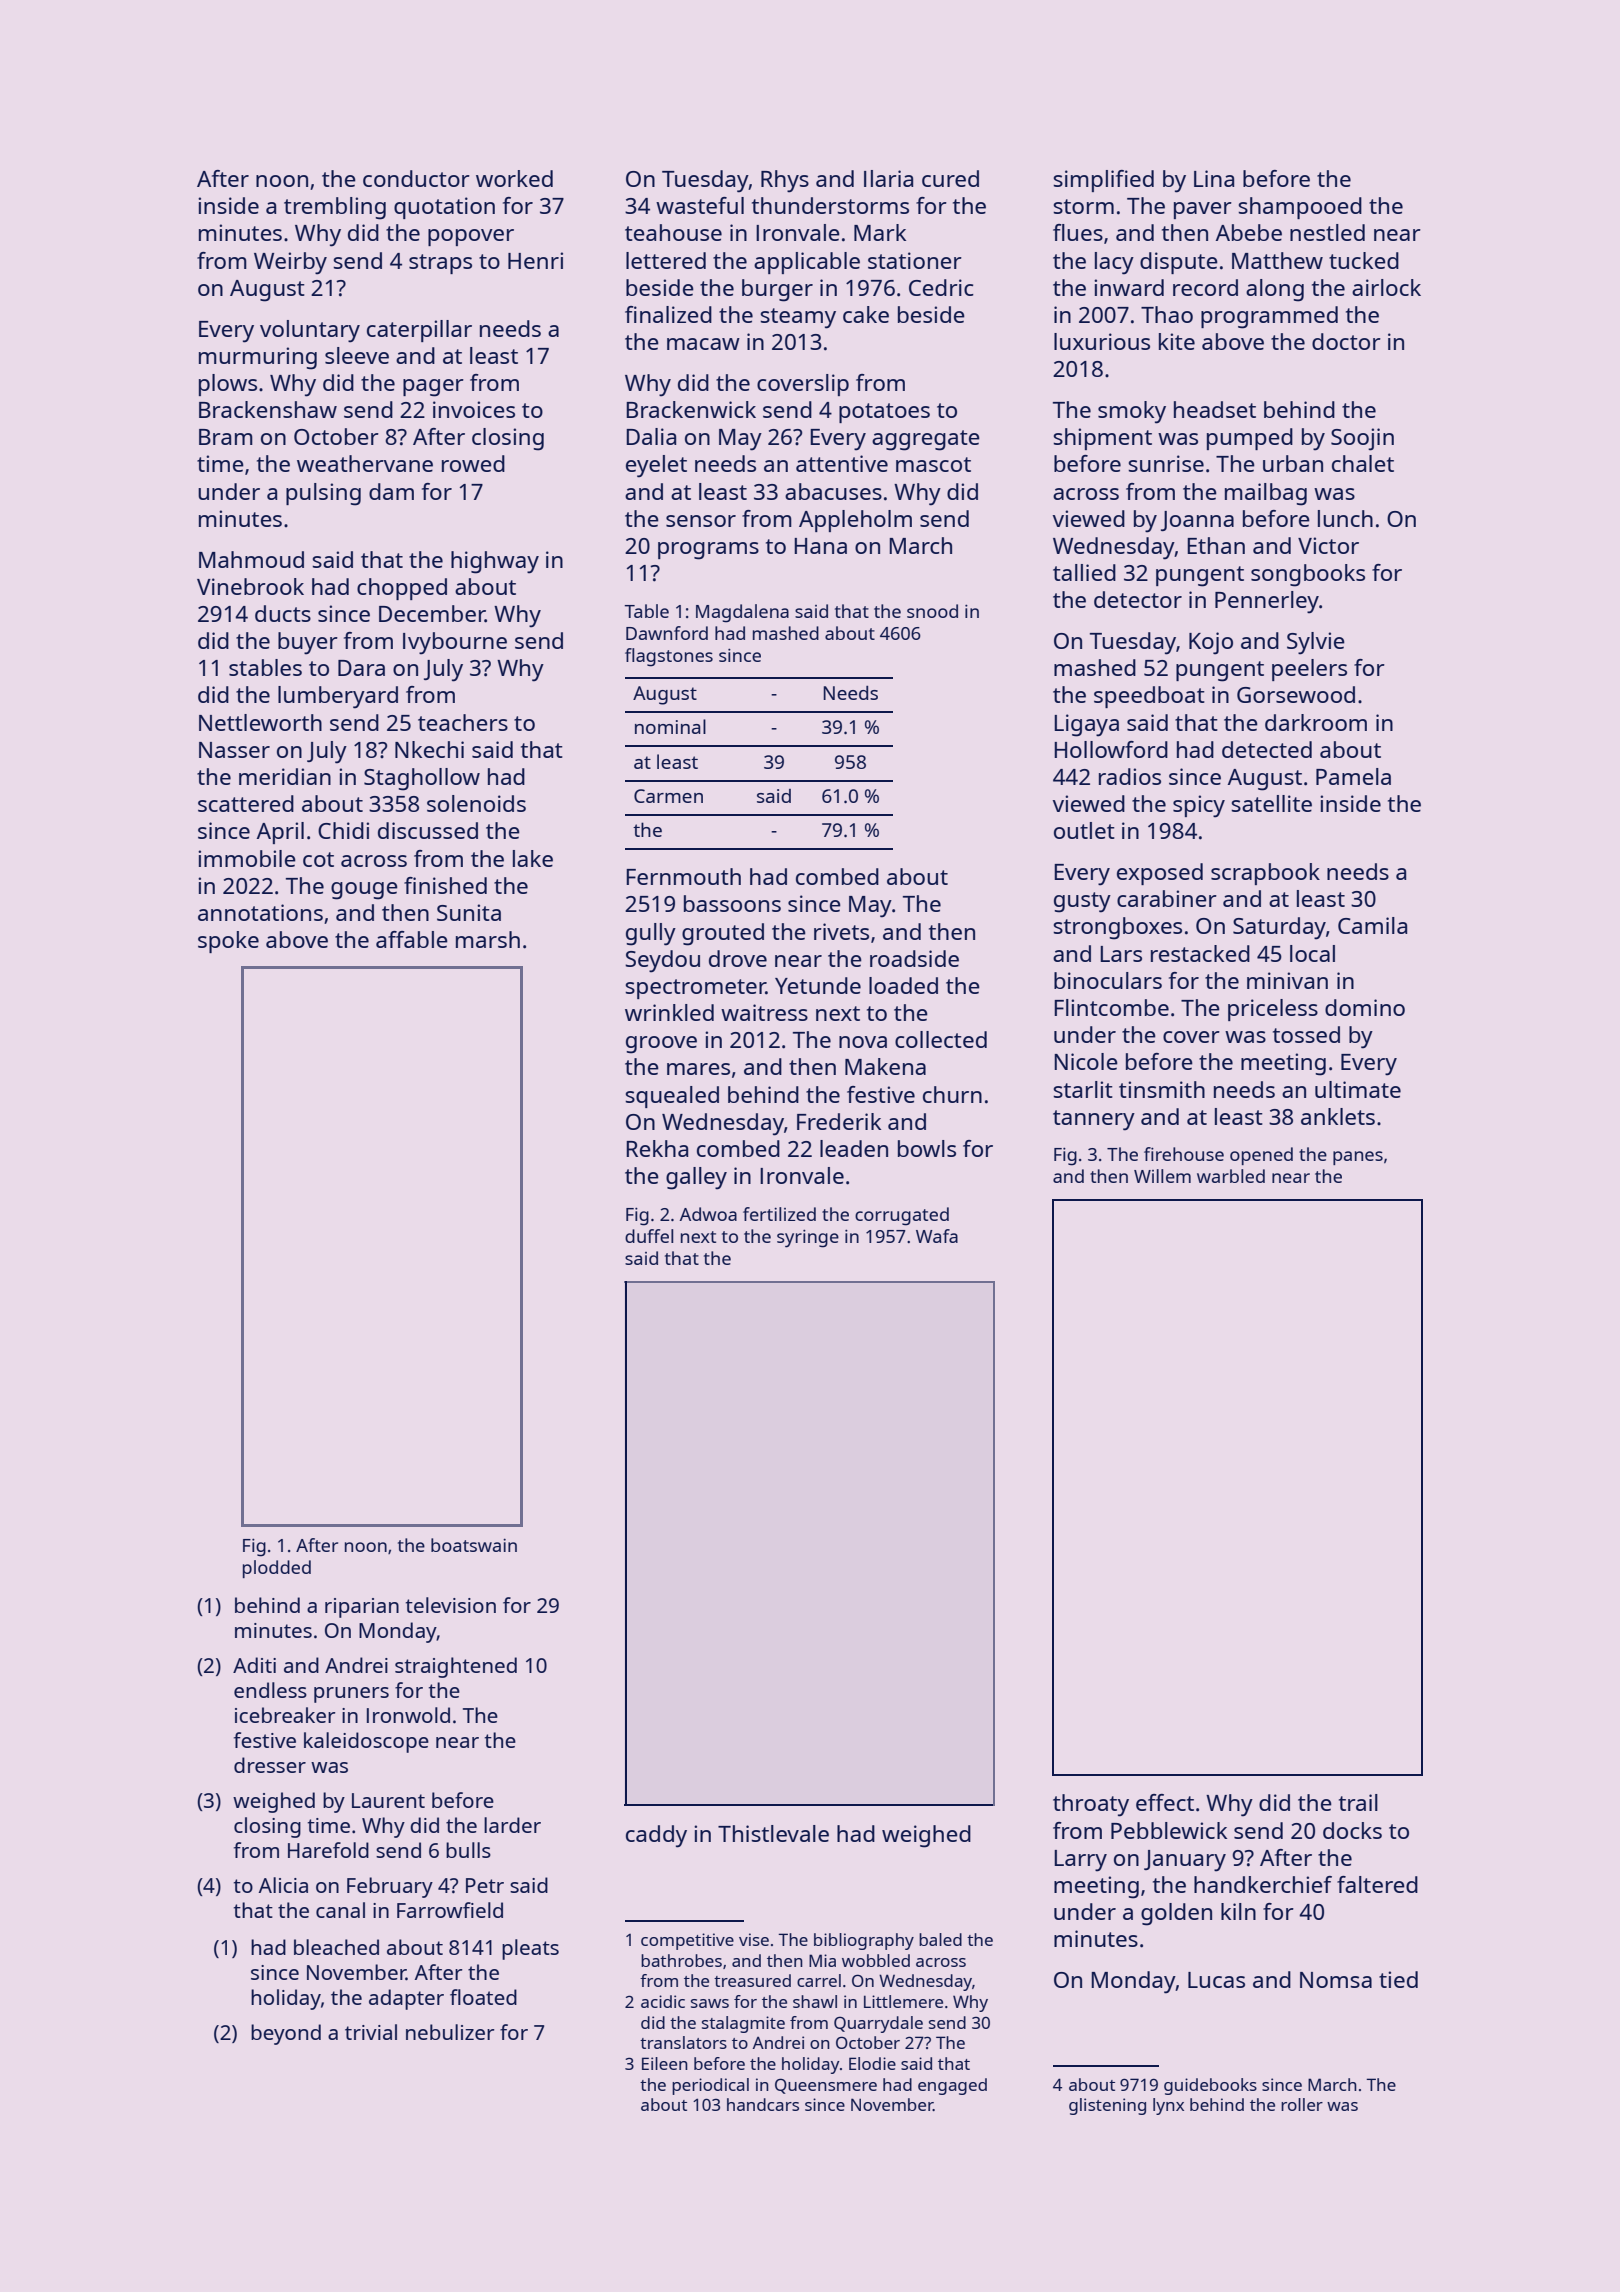 The width and height of the screenshot is (1620, 2292). What do you see at coordinates (335, 208) in the screenshot?
I see `trembling` at bounding box center [335, 208].
